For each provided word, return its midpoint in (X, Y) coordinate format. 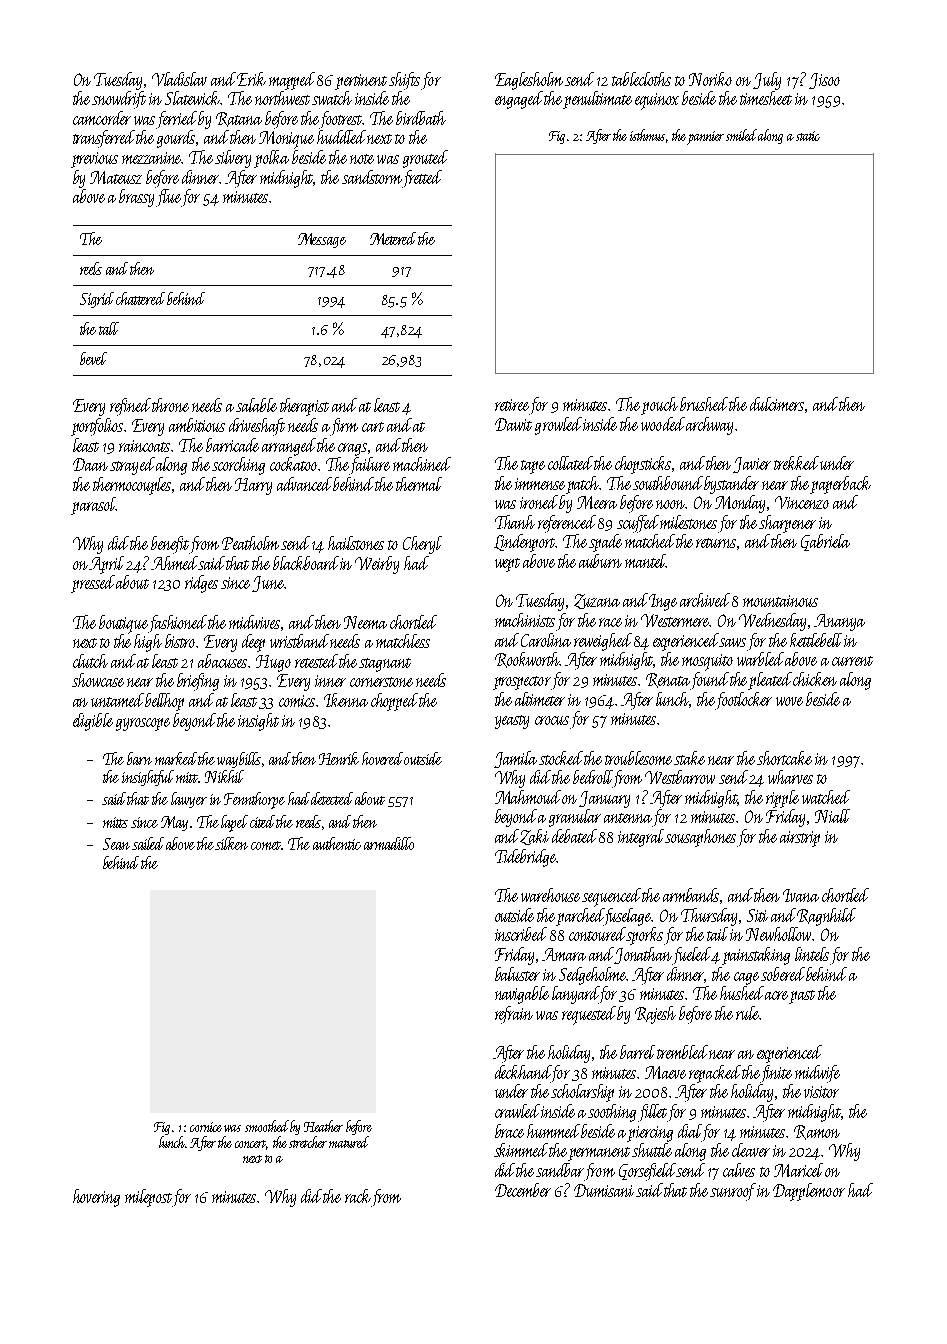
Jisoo (824, 81)
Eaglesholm (529, 81)
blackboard (306, 563)
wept (507, 565)
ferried (177, 120)
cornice (206, 1127)
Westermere (675, 620)
